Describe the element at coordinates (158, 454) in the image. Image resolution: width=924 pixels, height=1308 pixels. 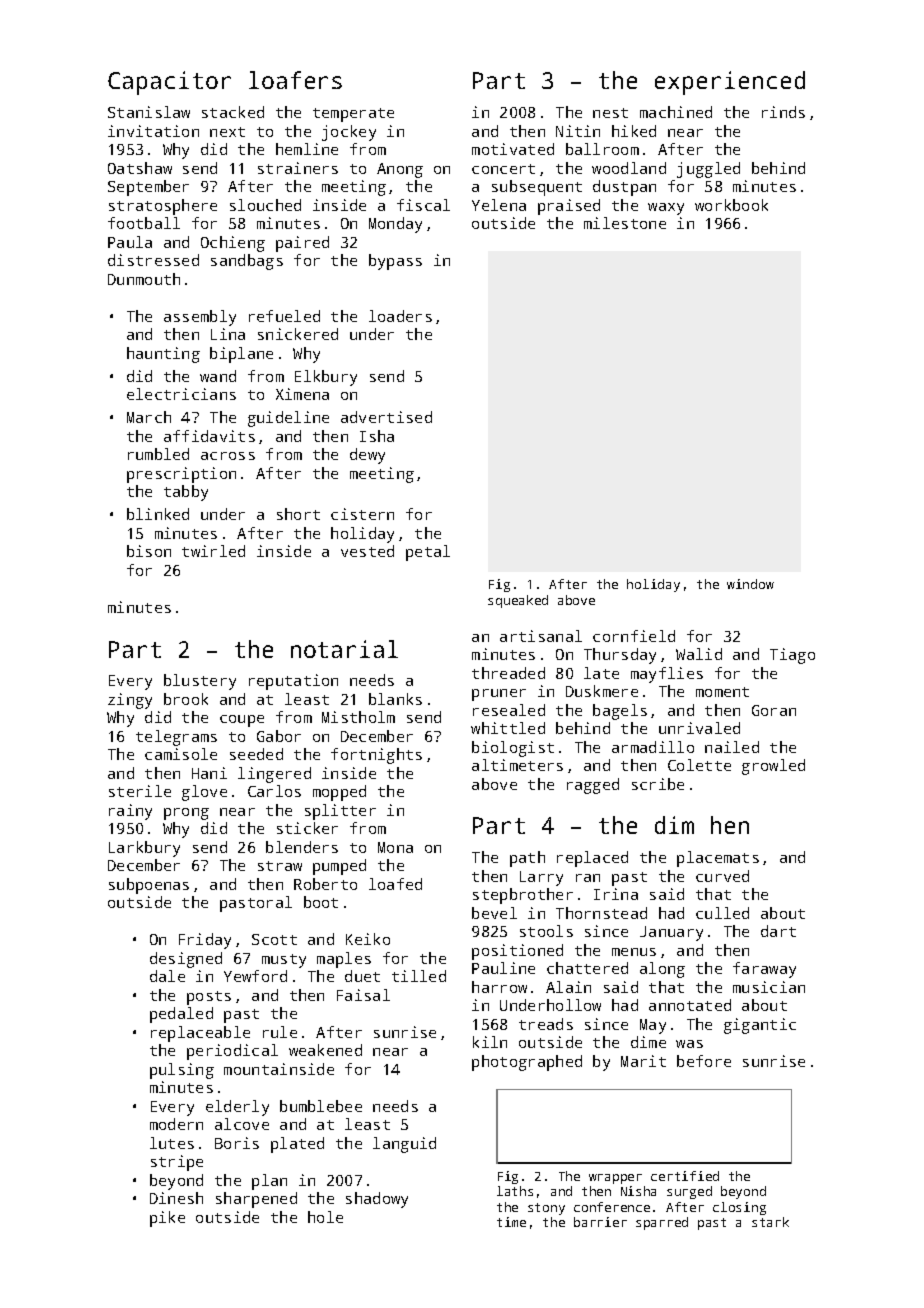
I see `rumbled` at that location.
